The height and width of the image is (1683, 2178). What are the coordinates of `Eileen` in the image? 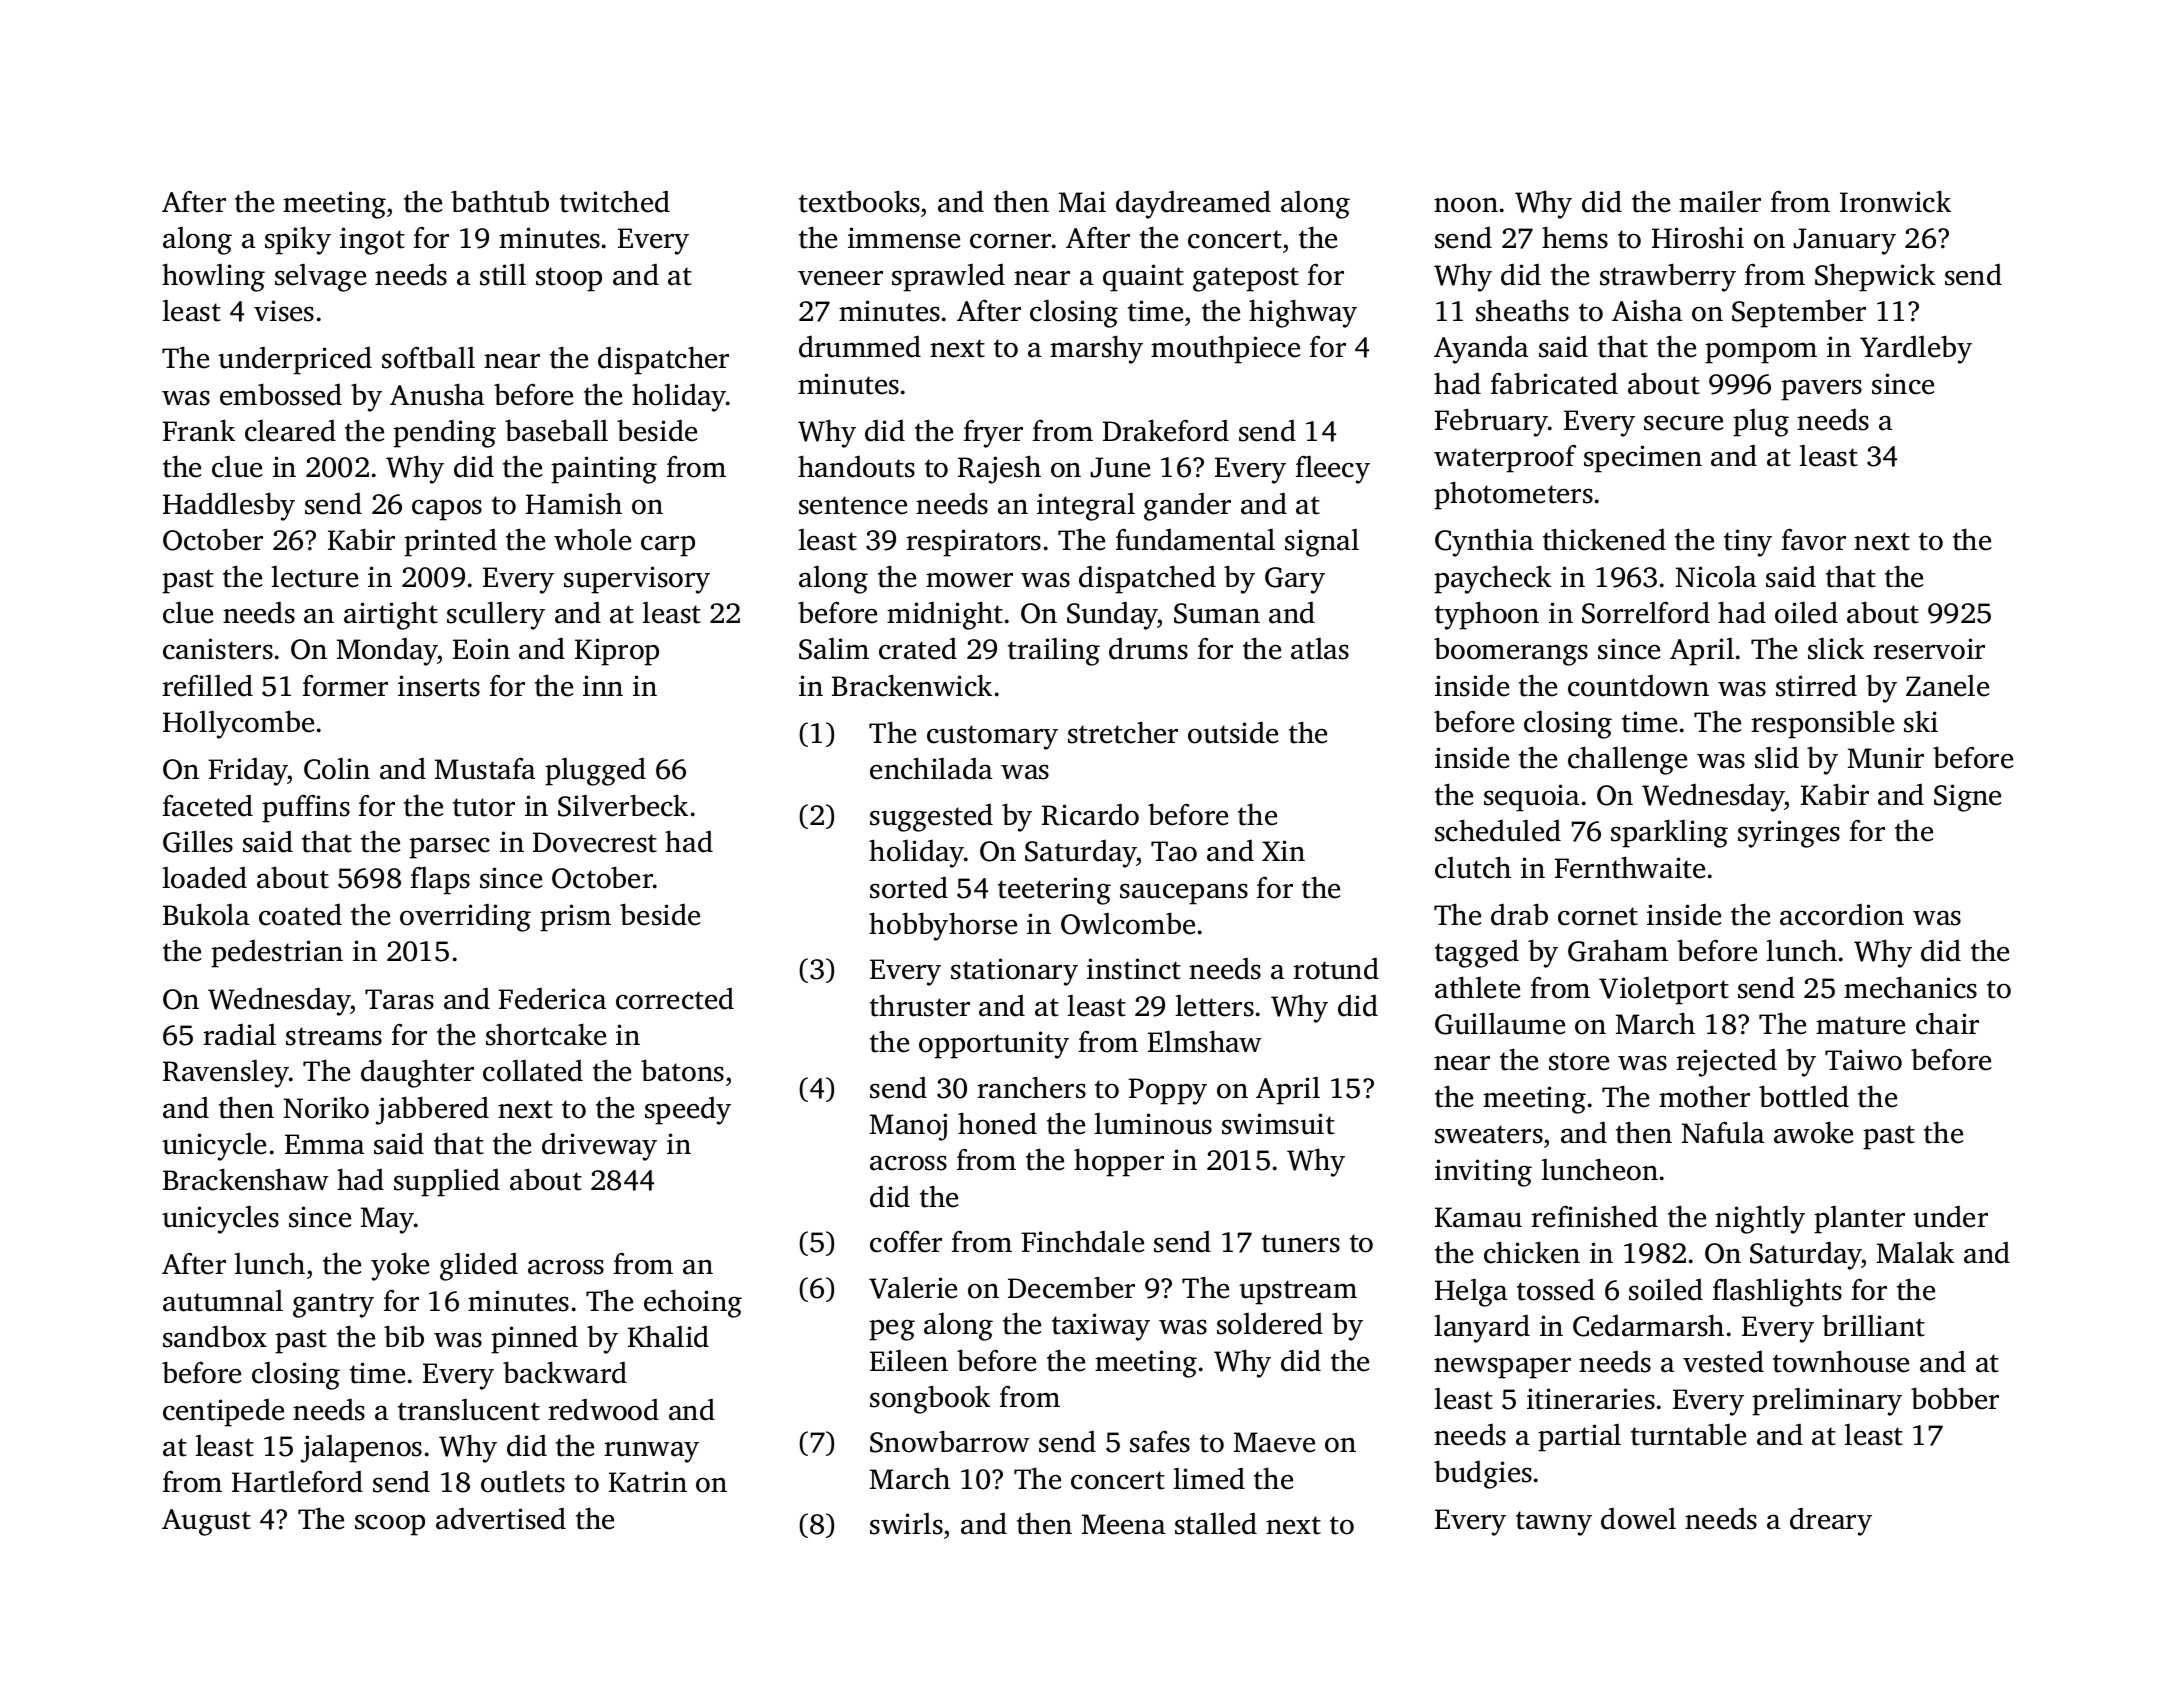 It's located at (909, 1360).
